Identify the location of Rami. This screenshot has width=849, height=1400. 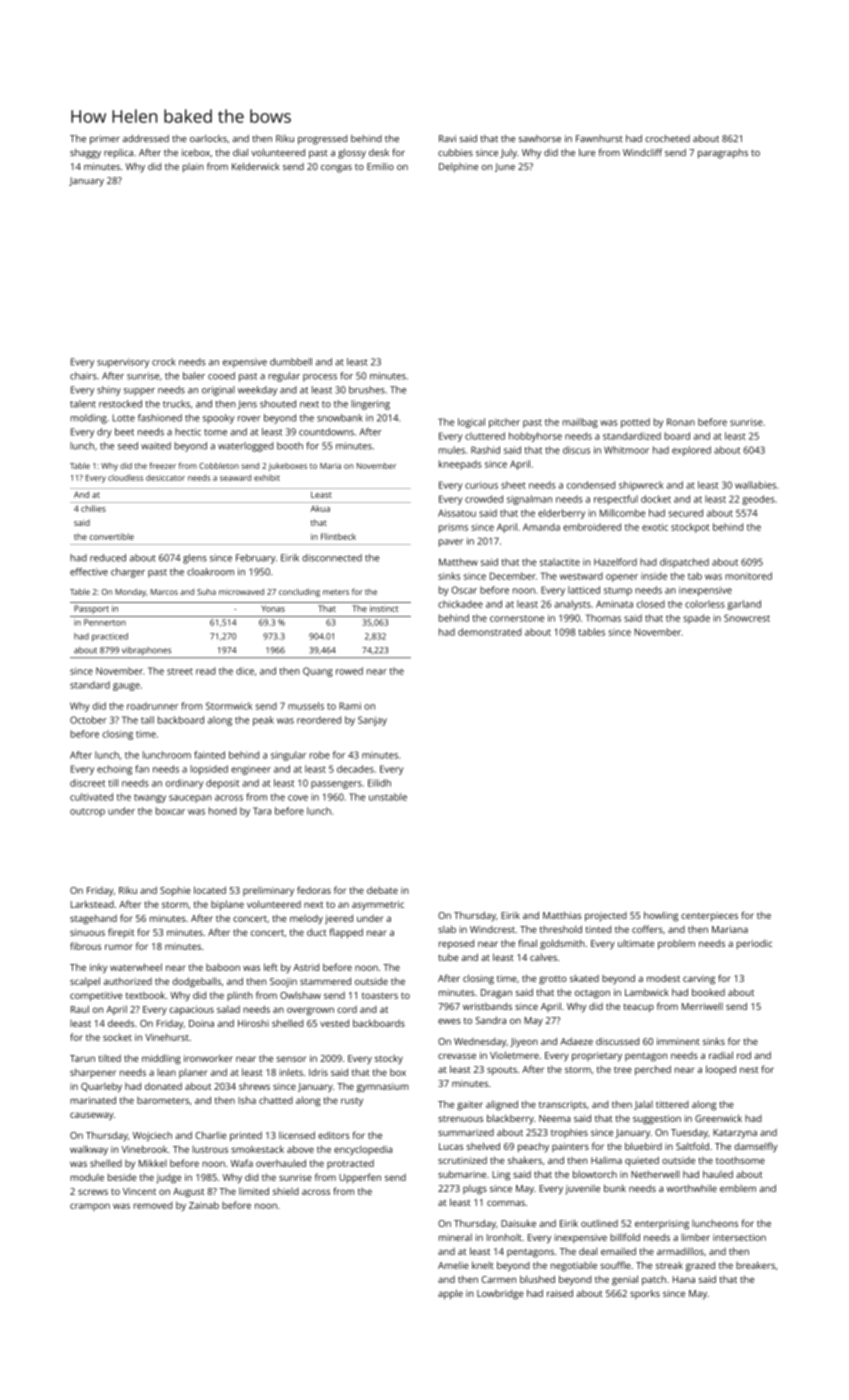
(350, 706).
